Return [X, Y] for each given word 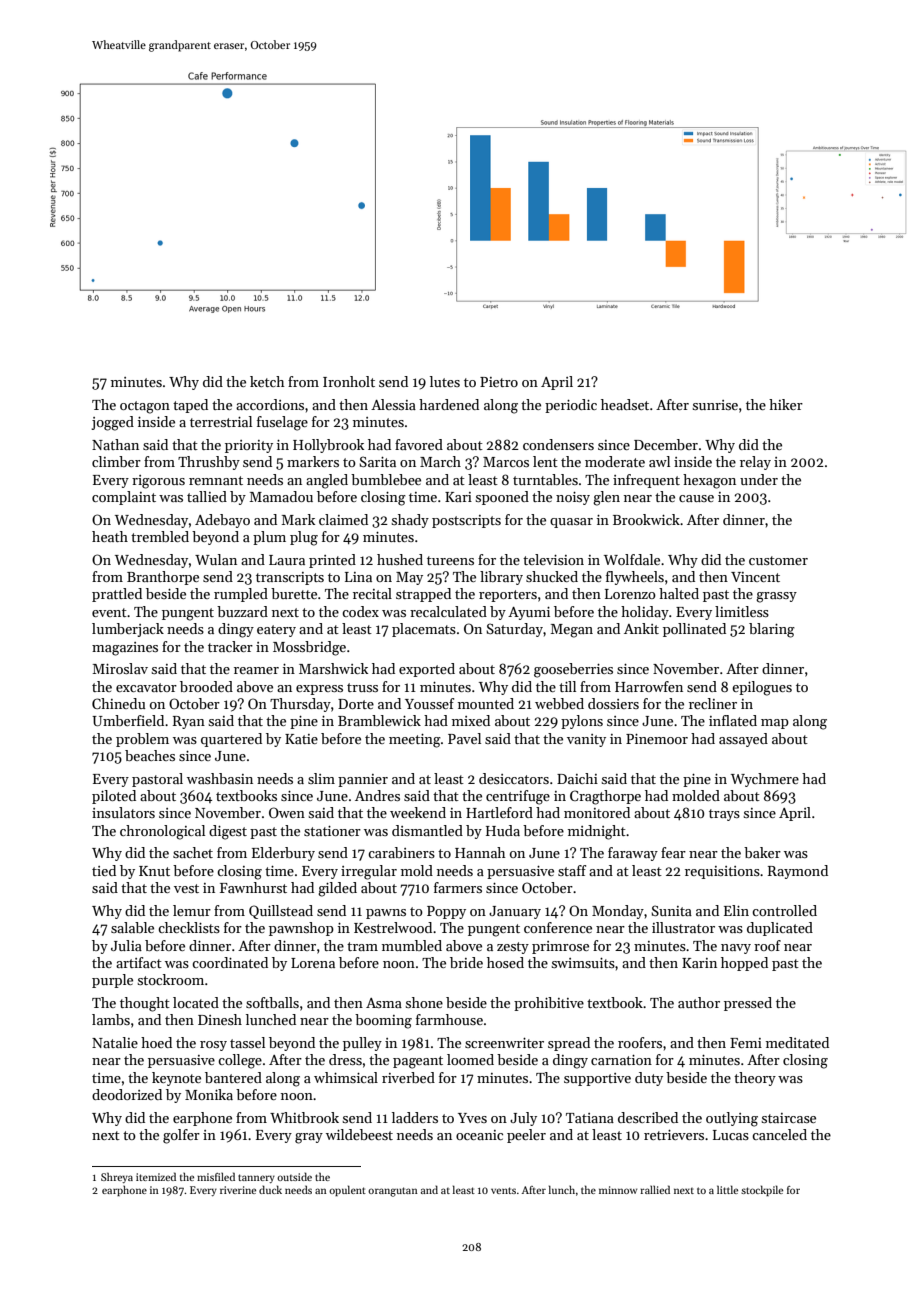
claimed [343, 519]
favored [419, 444]
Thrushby [209, 463]
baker [762, 852]
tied [104, 870]
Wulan [216, 559]
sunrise [715, 405]
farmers [458, 887]
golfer [181, 1136]
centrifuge [518, 797]
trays [724, 815]
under [759, 479]
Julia [126, 945]
